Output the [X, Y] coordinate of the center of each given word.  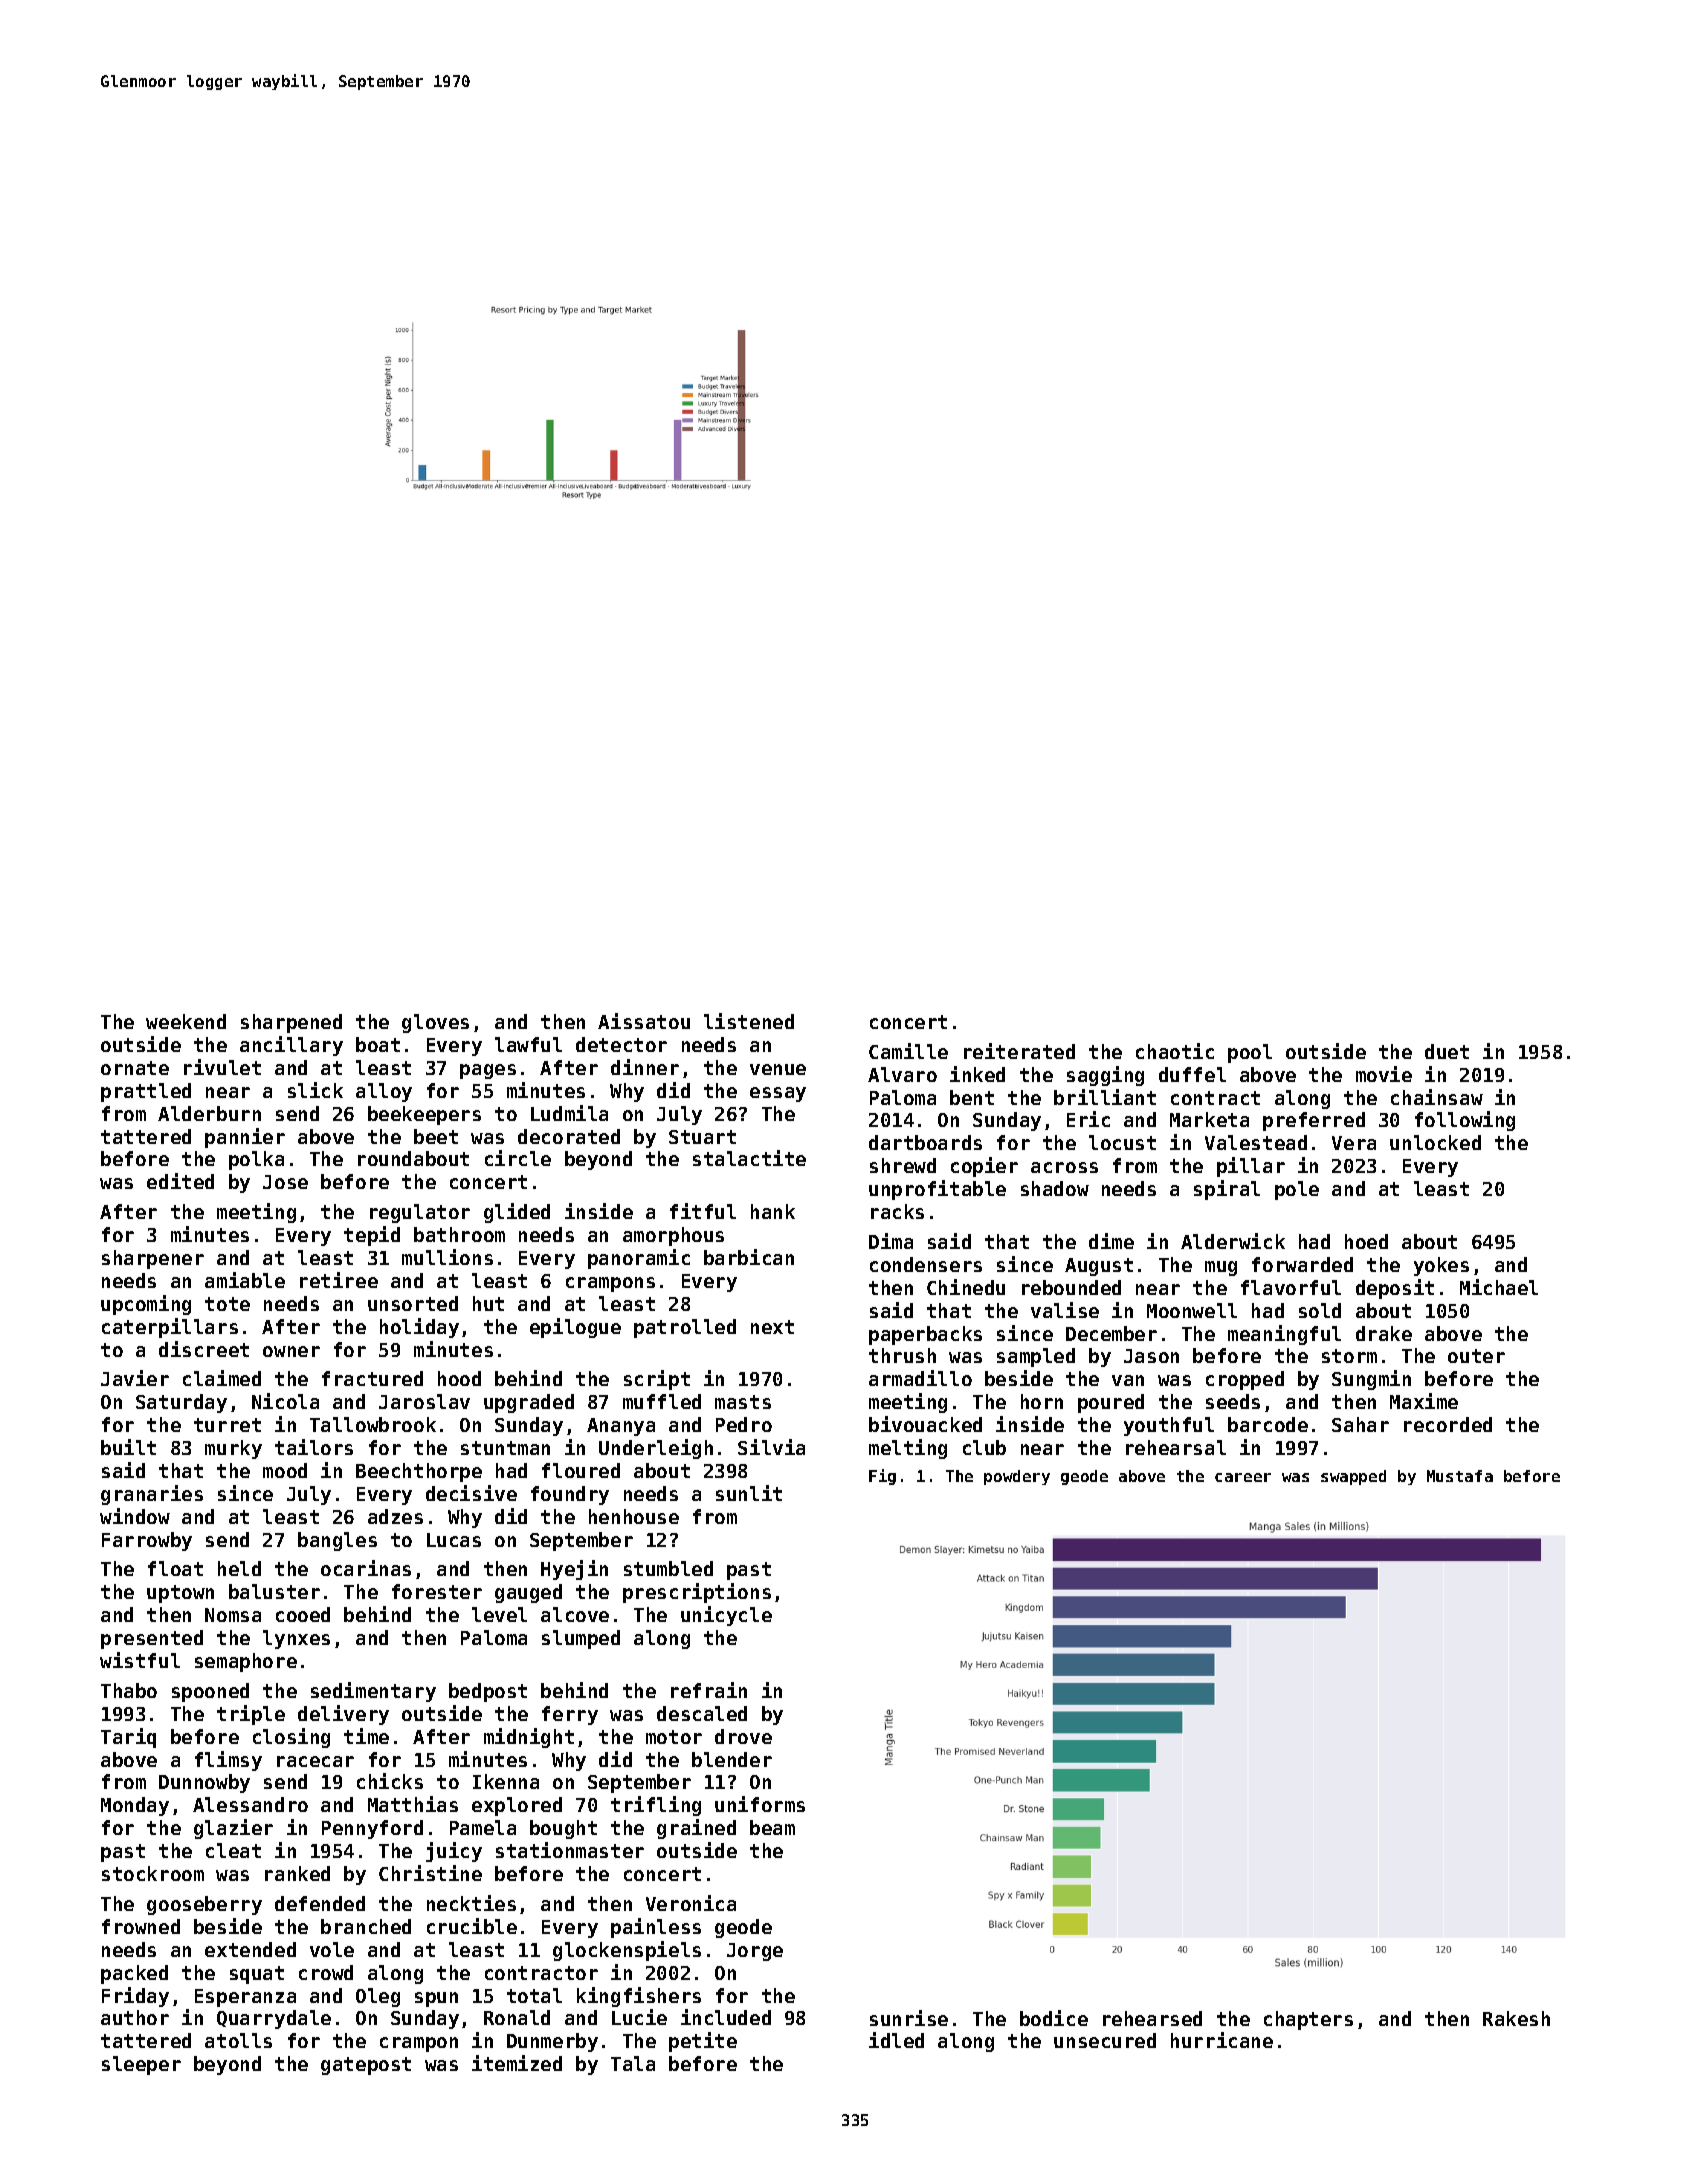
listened [749, 1021]
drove [743, 1736]
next [772, 1327]
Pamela [483, 1827]
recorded [1448, 1424]
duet [1447, 1051]
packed [134, 1974]
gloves [435, 1023]
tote [227, 1304]
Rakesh [1516, 2018]
